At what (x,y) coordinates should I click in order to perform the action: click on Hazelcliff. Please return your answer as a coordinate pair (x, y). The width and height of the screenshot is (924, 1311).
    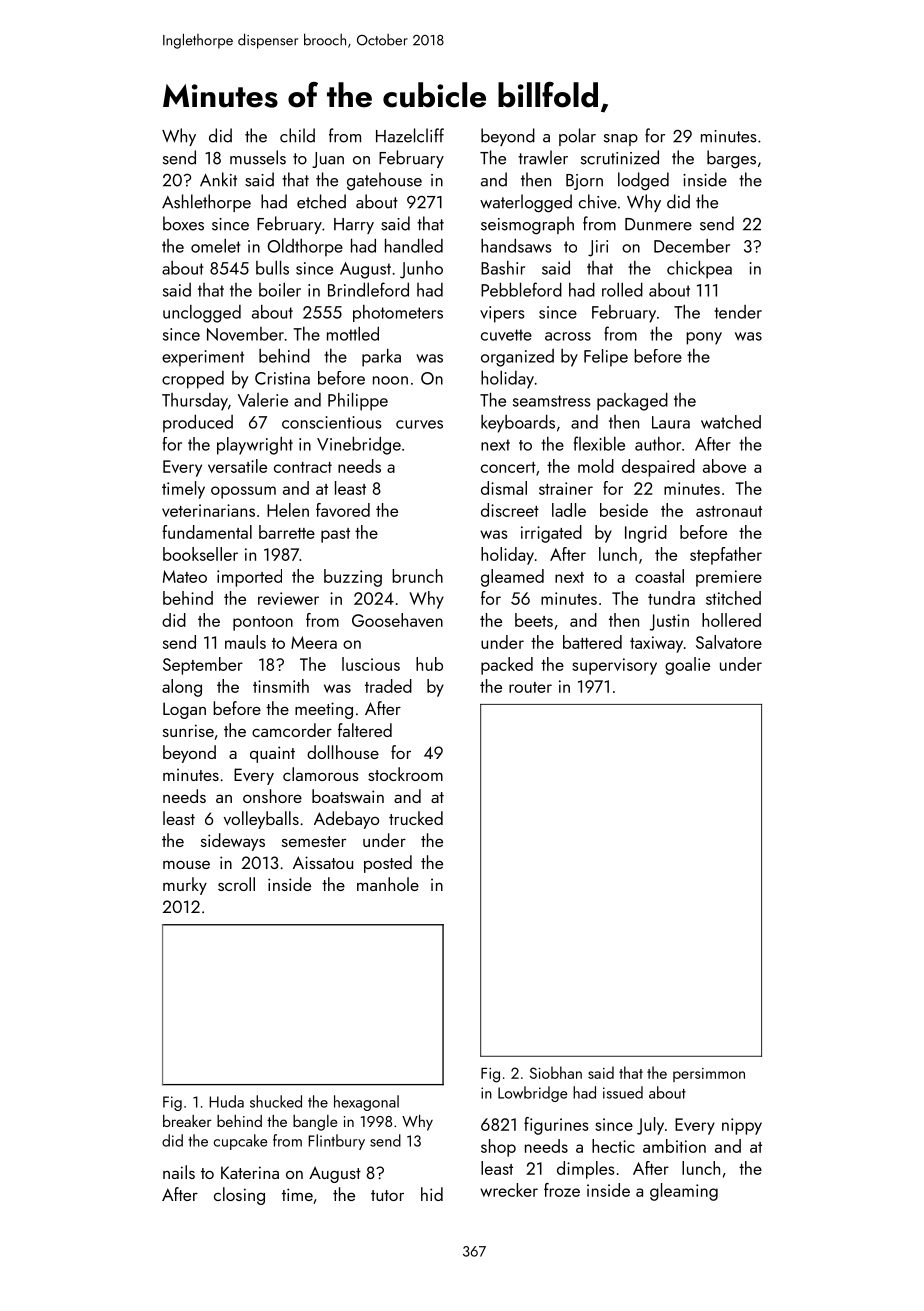
    Looking at the image, I should click on (410, 135).
